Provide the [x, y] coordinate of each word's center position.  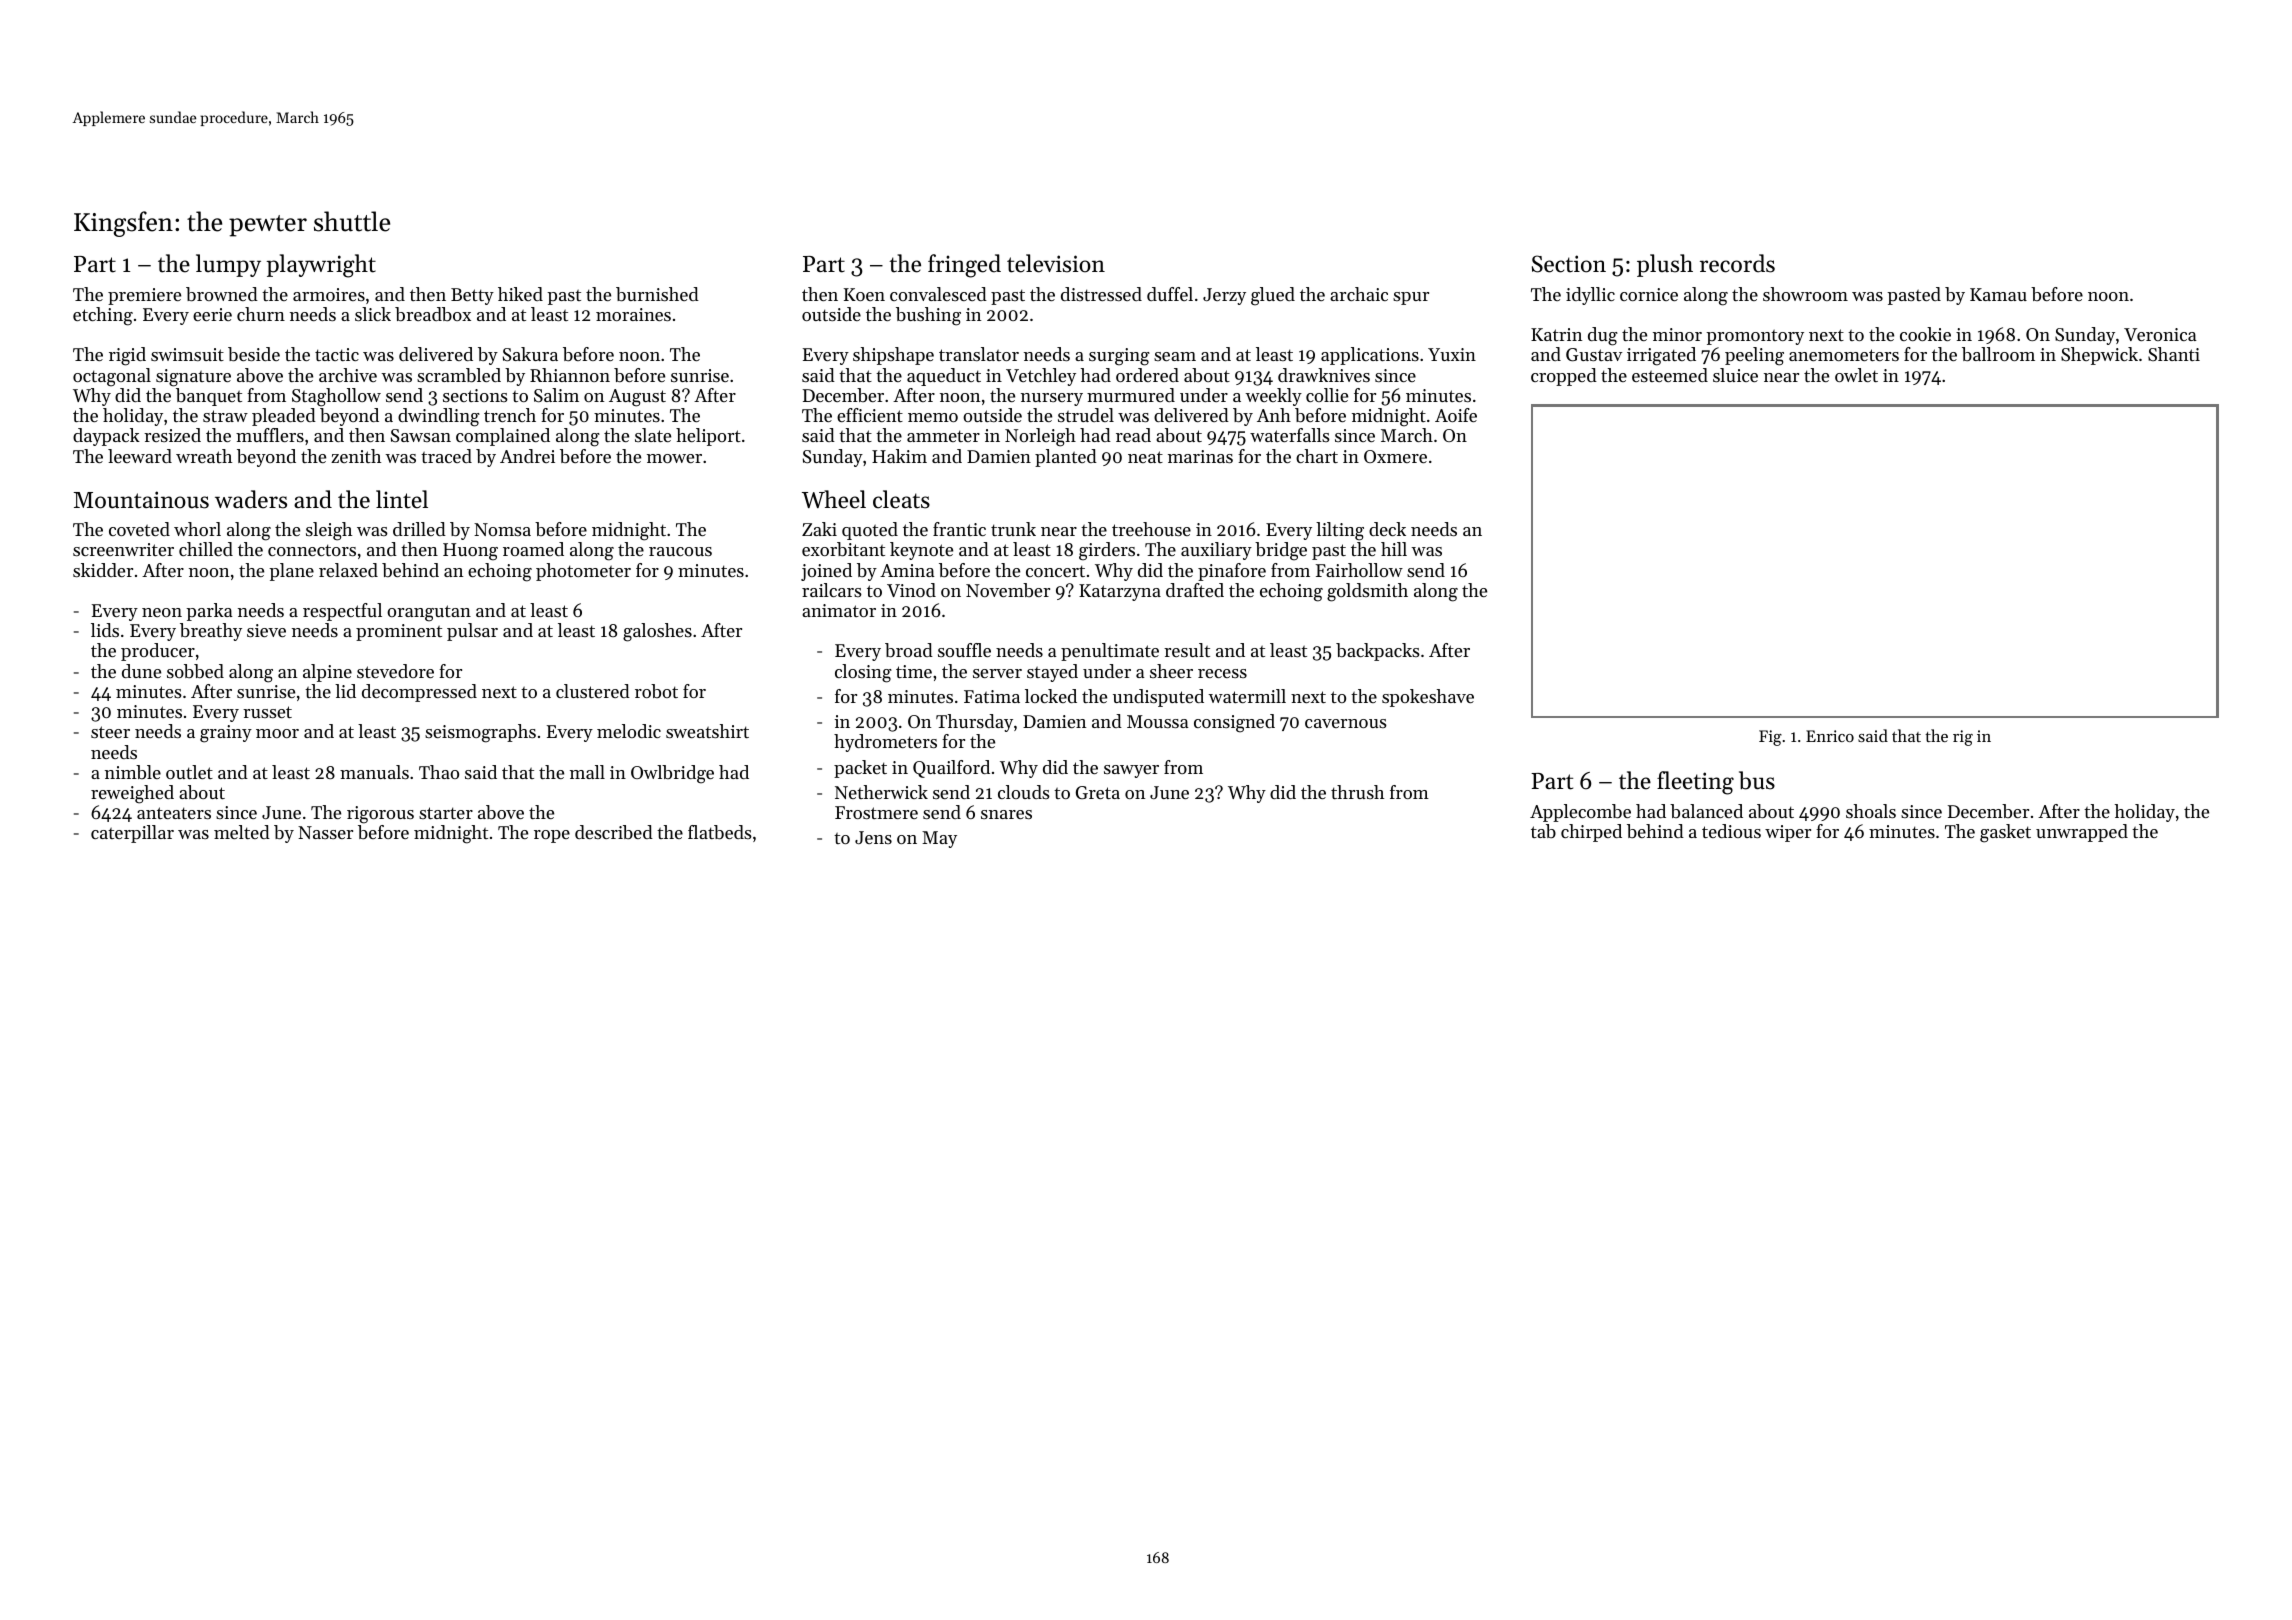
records [1737, 263]
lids [105, 630]
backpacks [1378, 652]
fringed [964, 266]
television [1056, 263]
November [1008, 590]
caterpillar [132, 834]
